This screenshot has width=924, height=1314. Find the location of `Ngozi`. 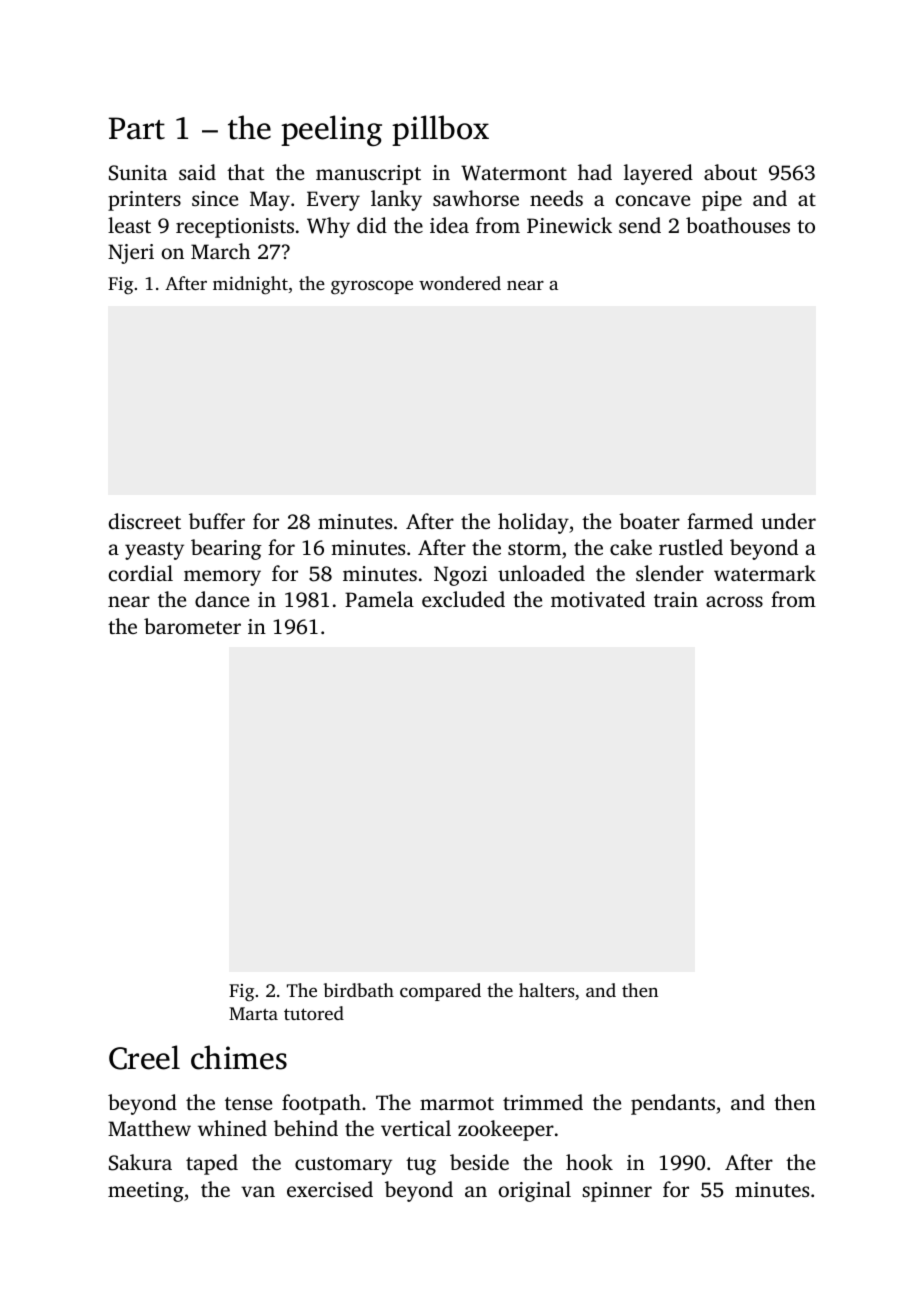

Ngozi is located at coordinates (460, 576).
